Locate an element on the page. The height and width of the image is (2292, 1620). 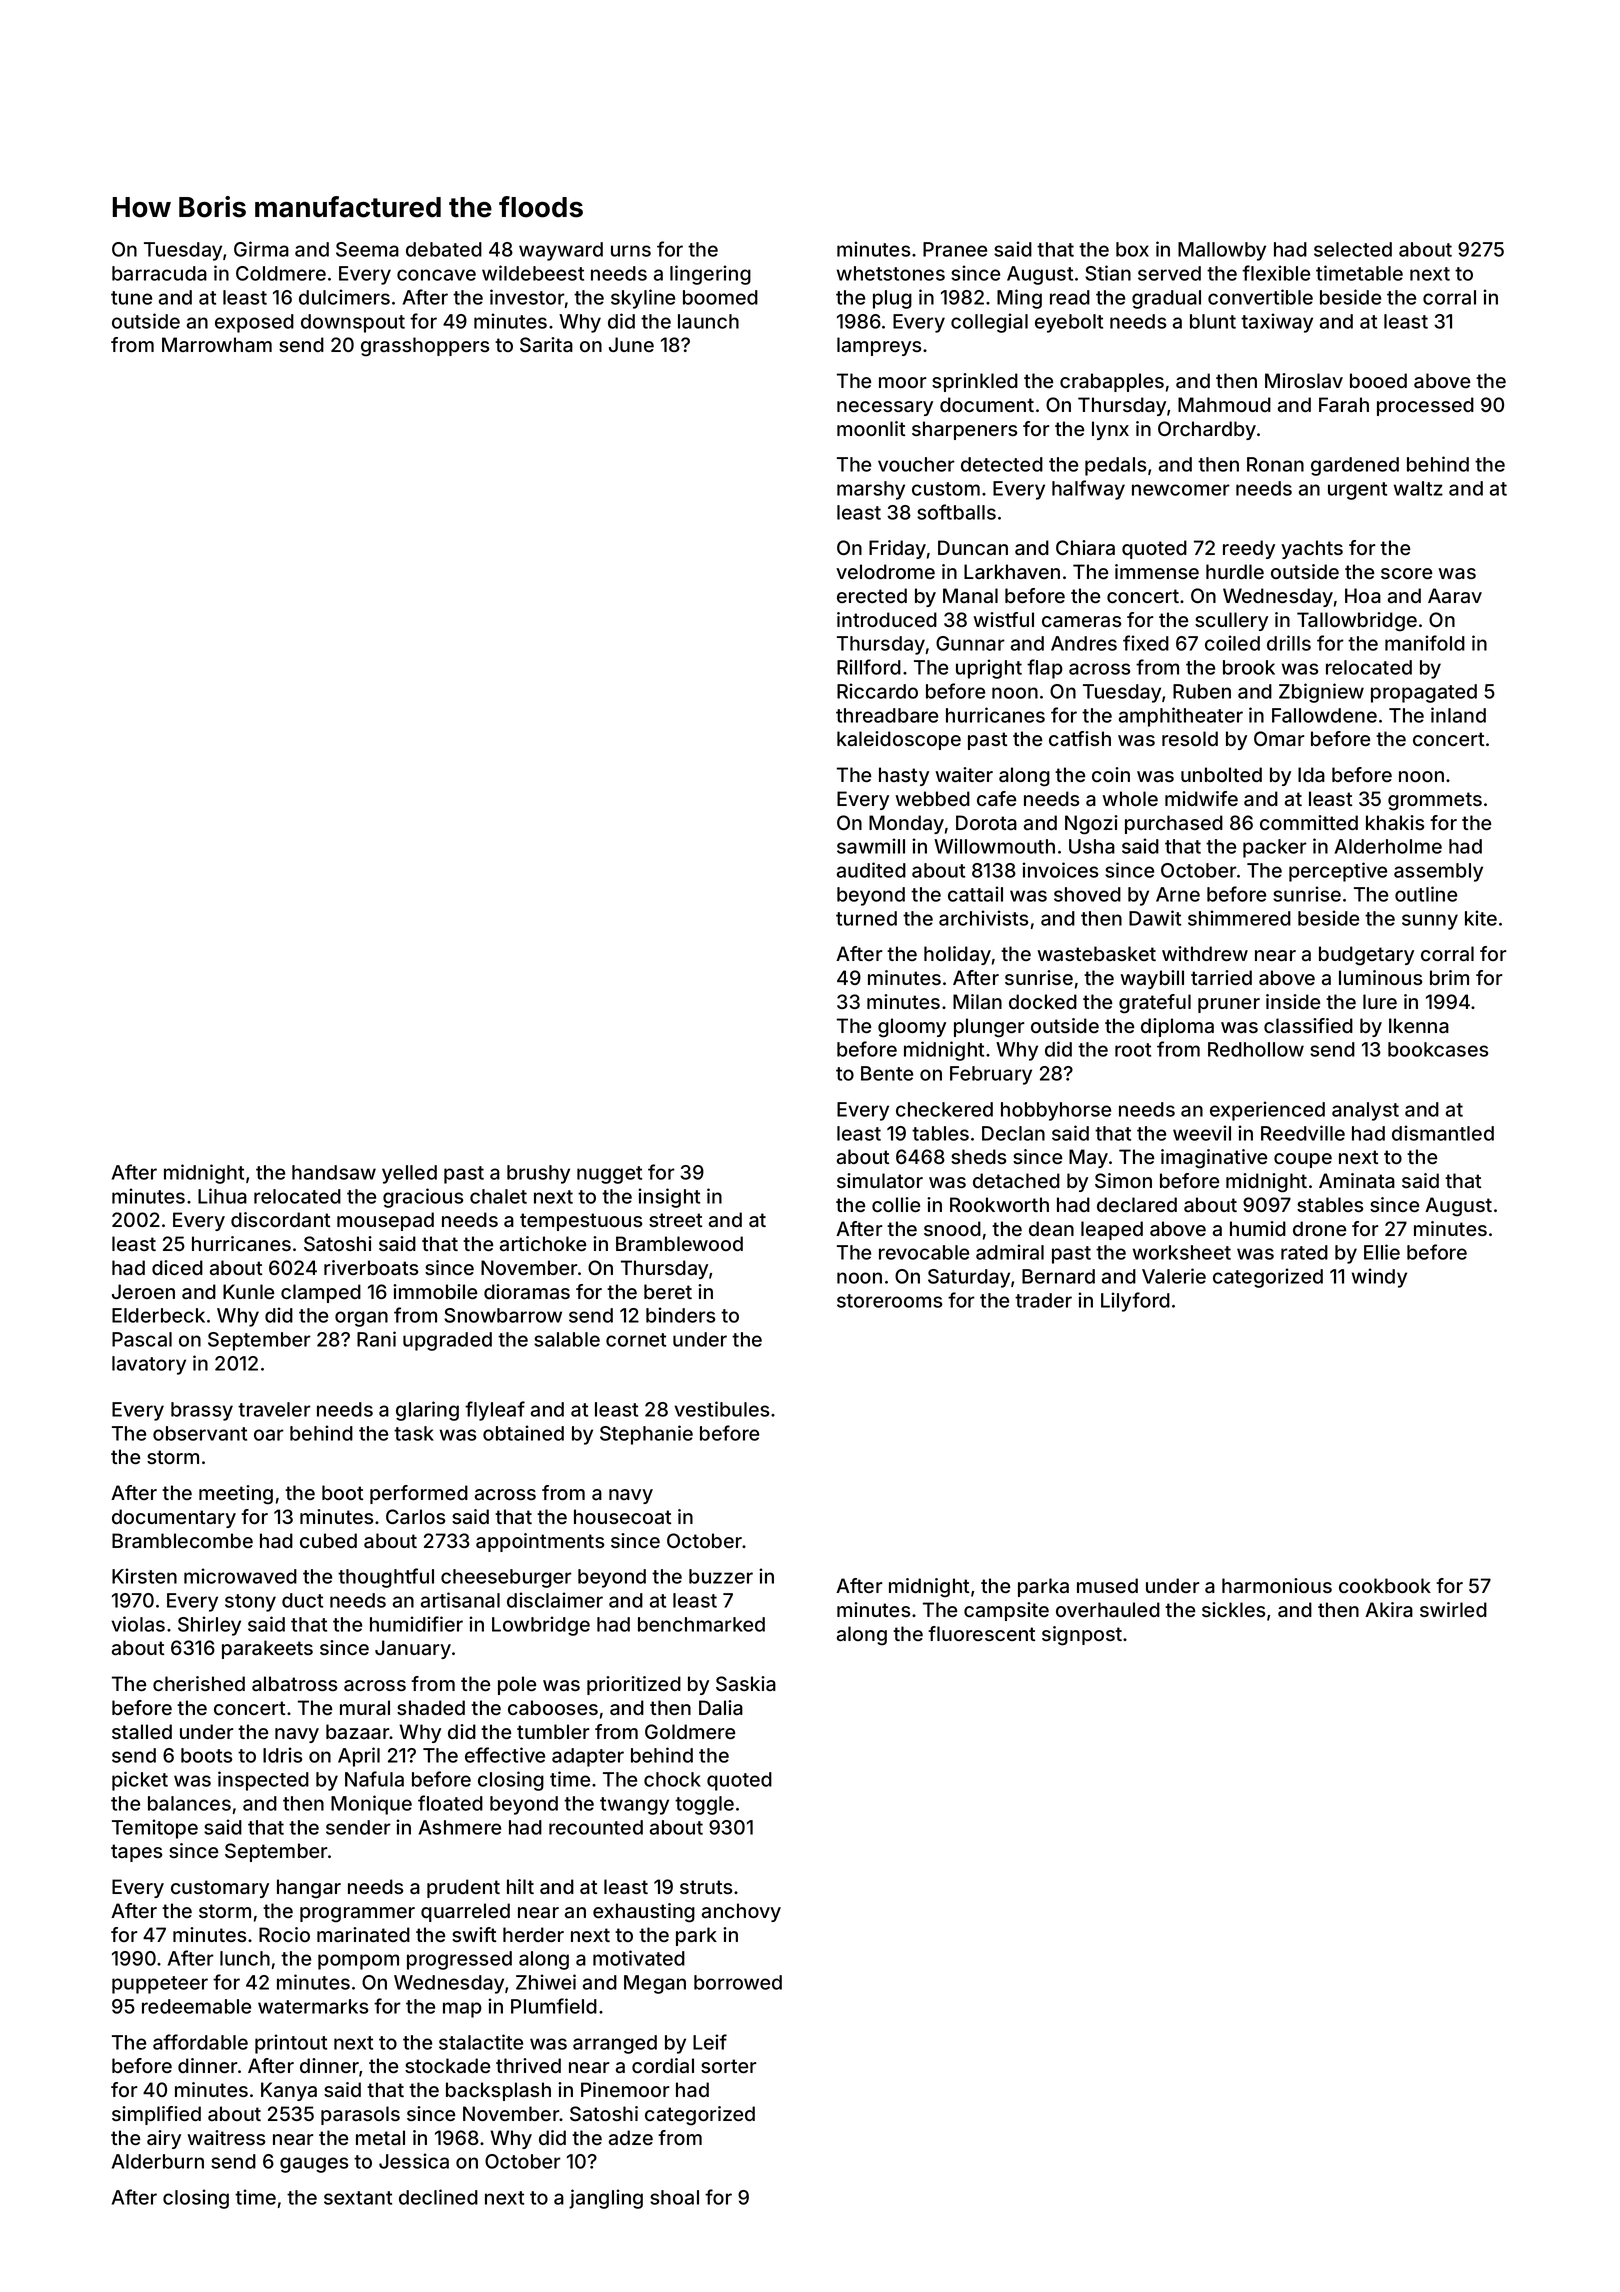
downspout is located at coordinates (353, 323).
